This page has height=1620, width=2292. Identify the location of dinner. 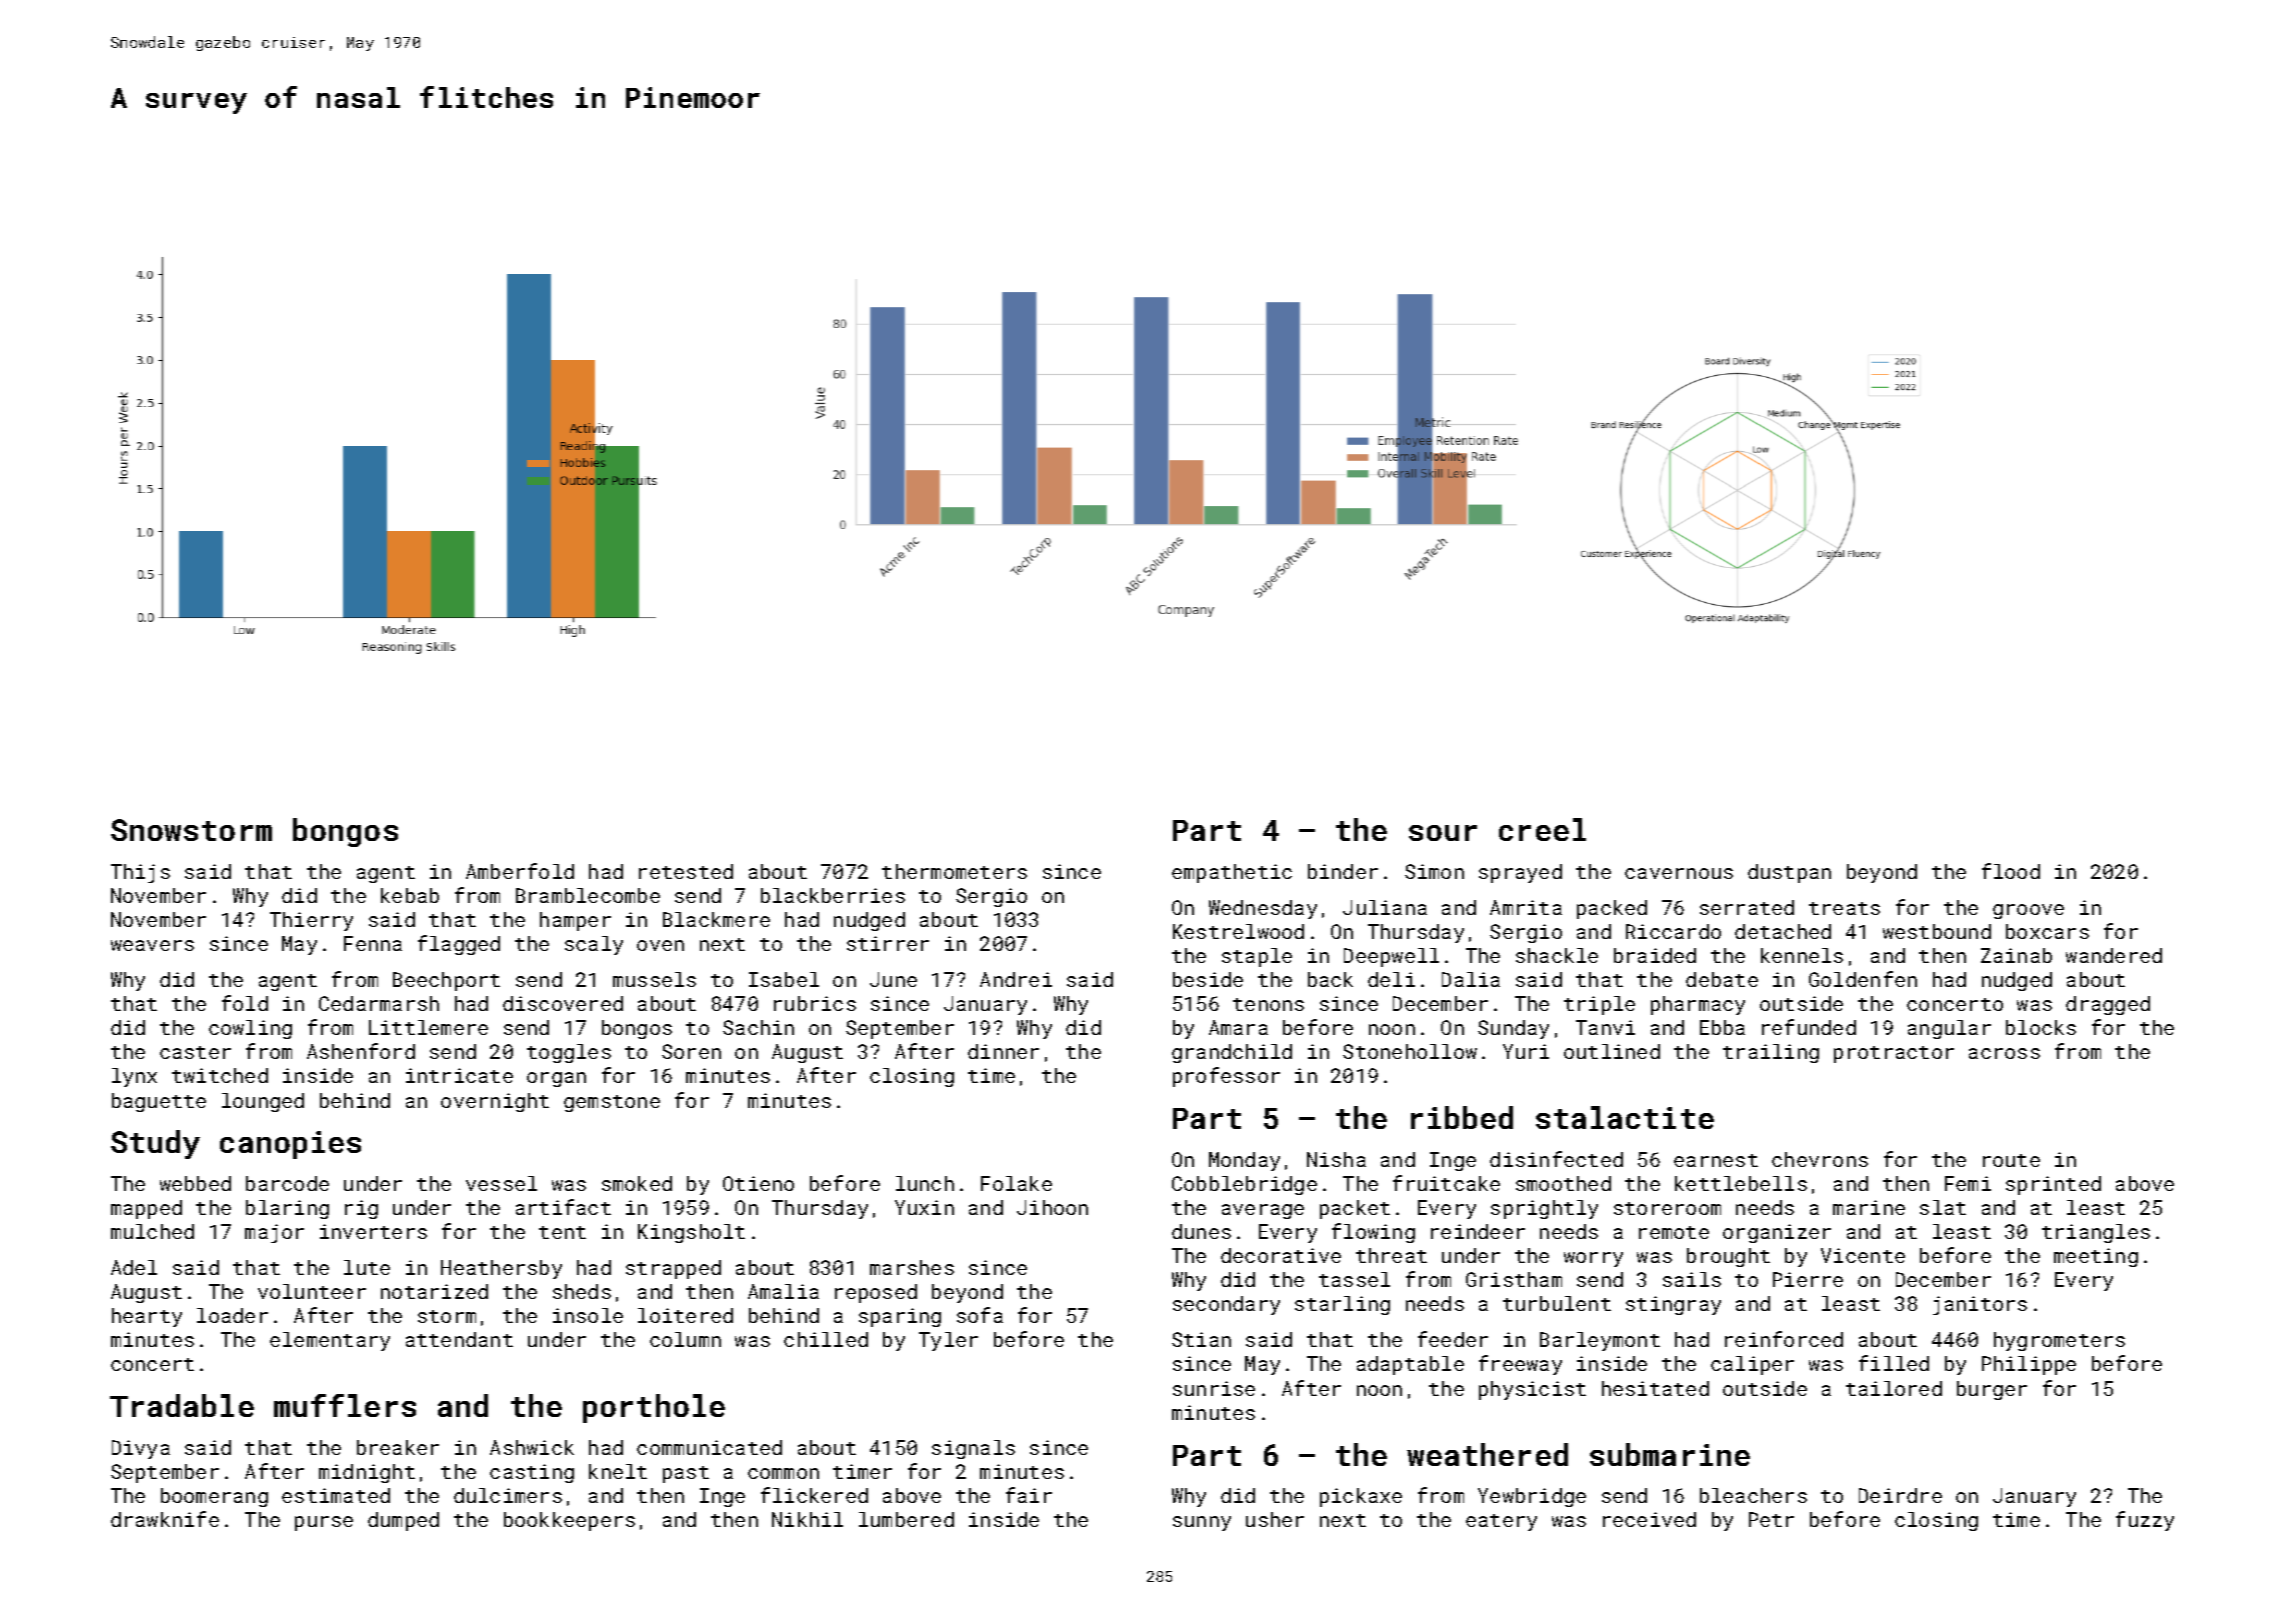
(1003, 1051).
